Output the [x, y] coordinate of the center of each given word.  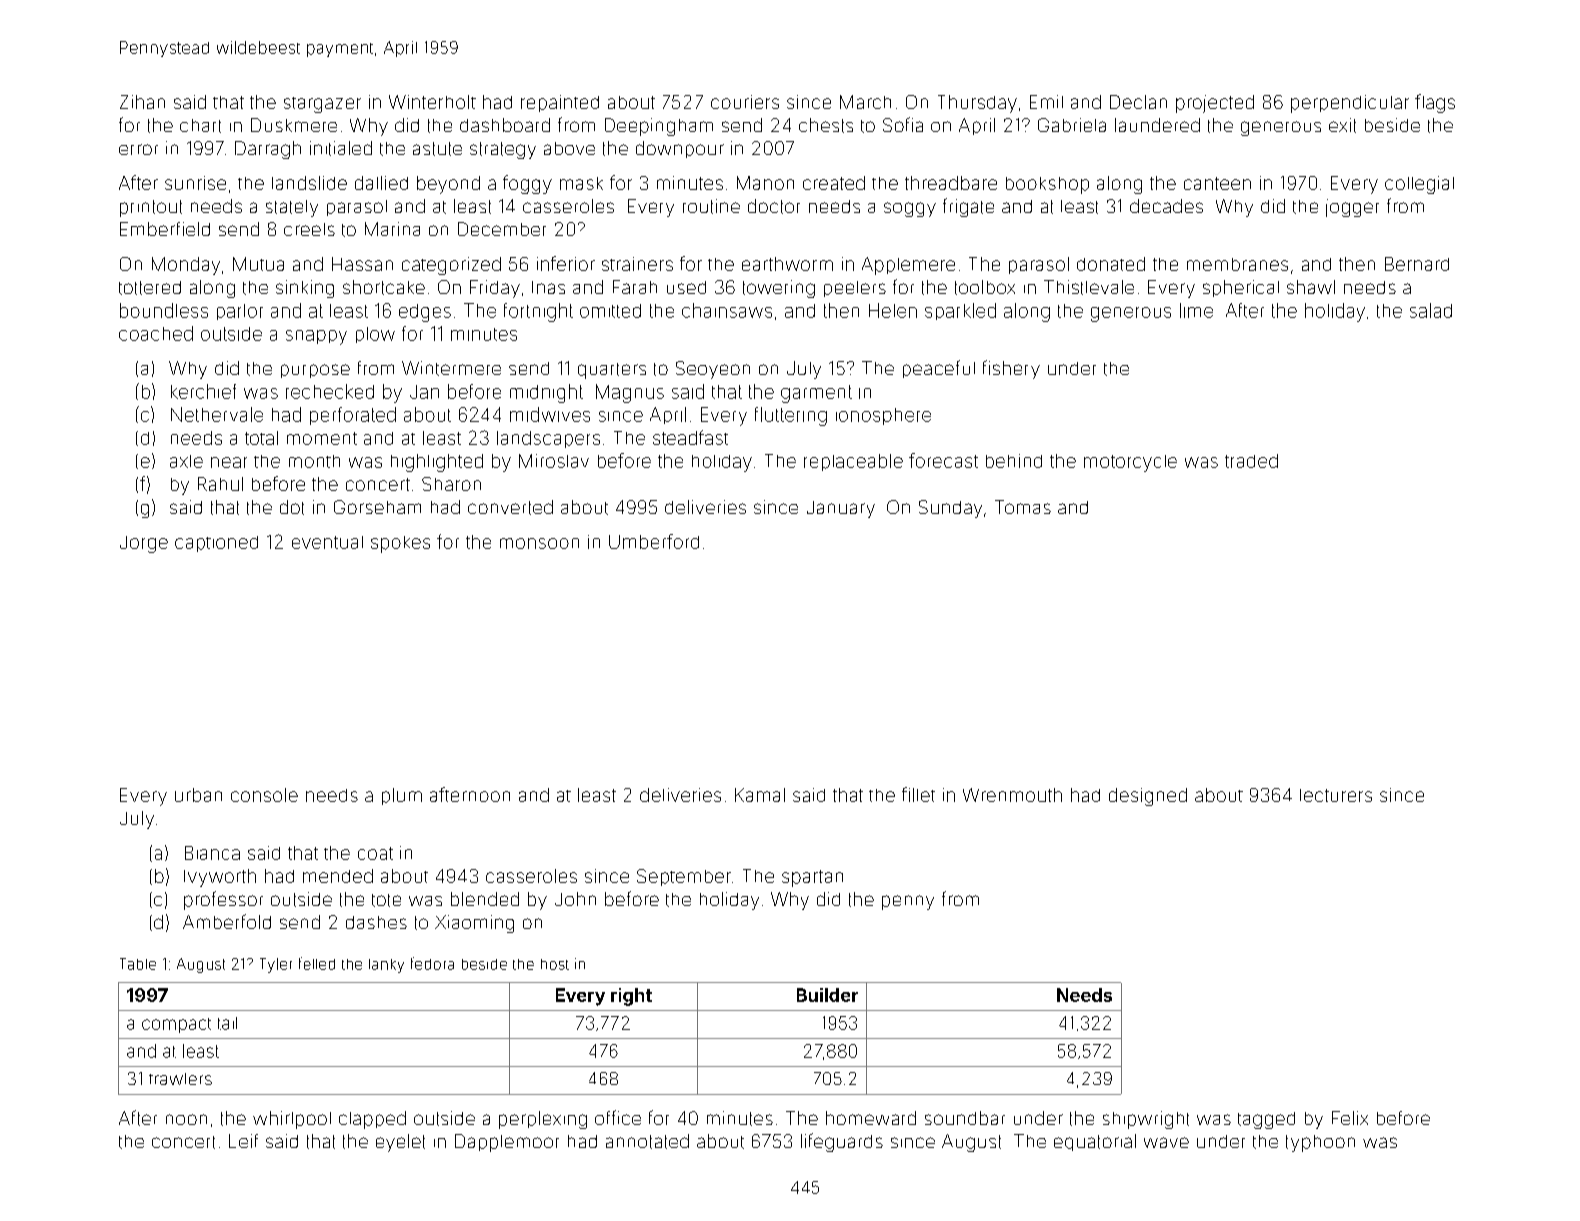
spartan [812, 878]
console [264, 795]
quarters [612, 371]
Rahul [220, 484]
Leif [243, 1141]
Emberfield [165, 229]
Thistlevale [1089, 287]
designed [1148, 797]
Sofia [903, 124]
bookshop [1047, 185]
